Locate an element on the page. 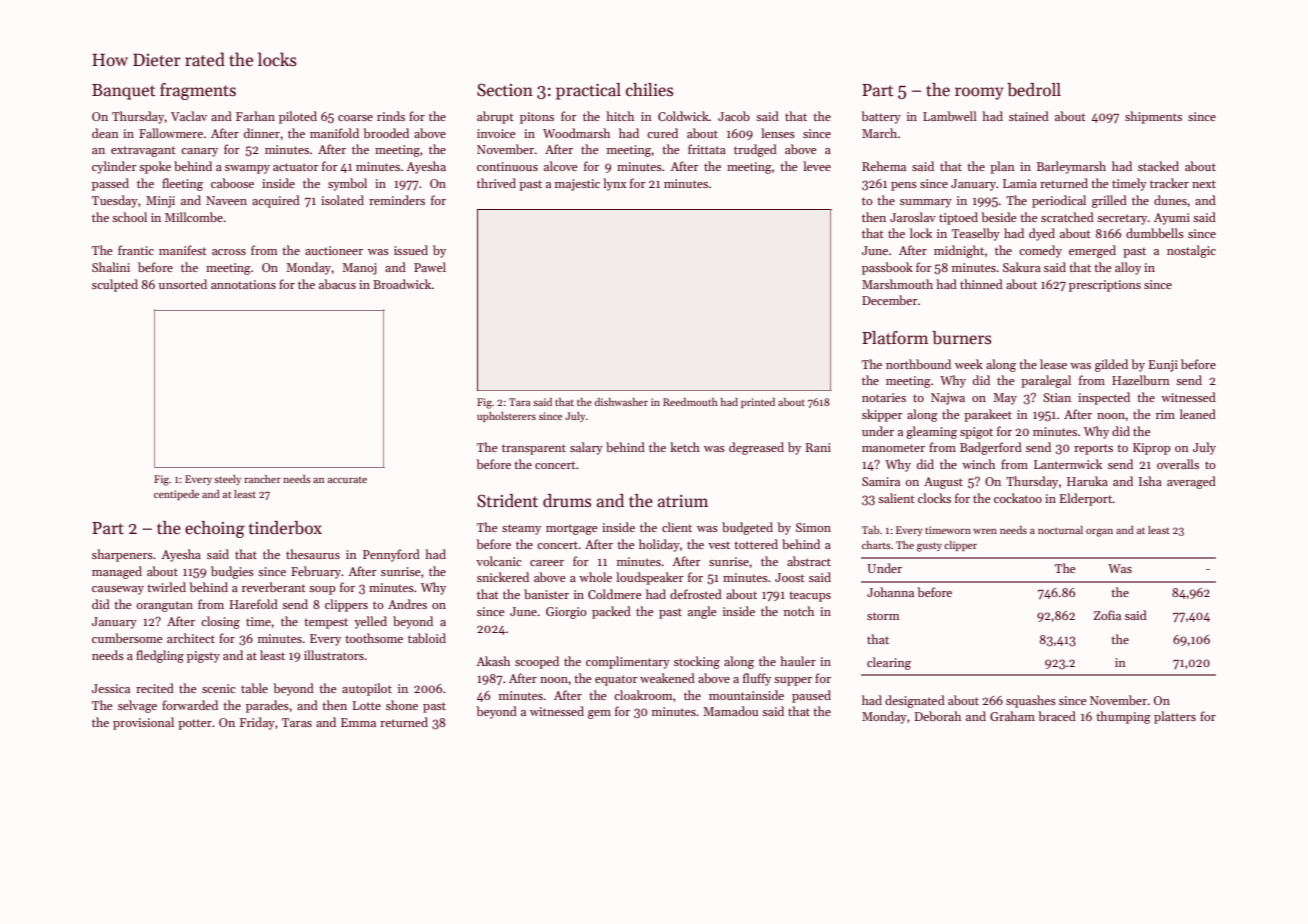 The image size is (1308, 924). bedroll is located at coordinates (1034, 90).
